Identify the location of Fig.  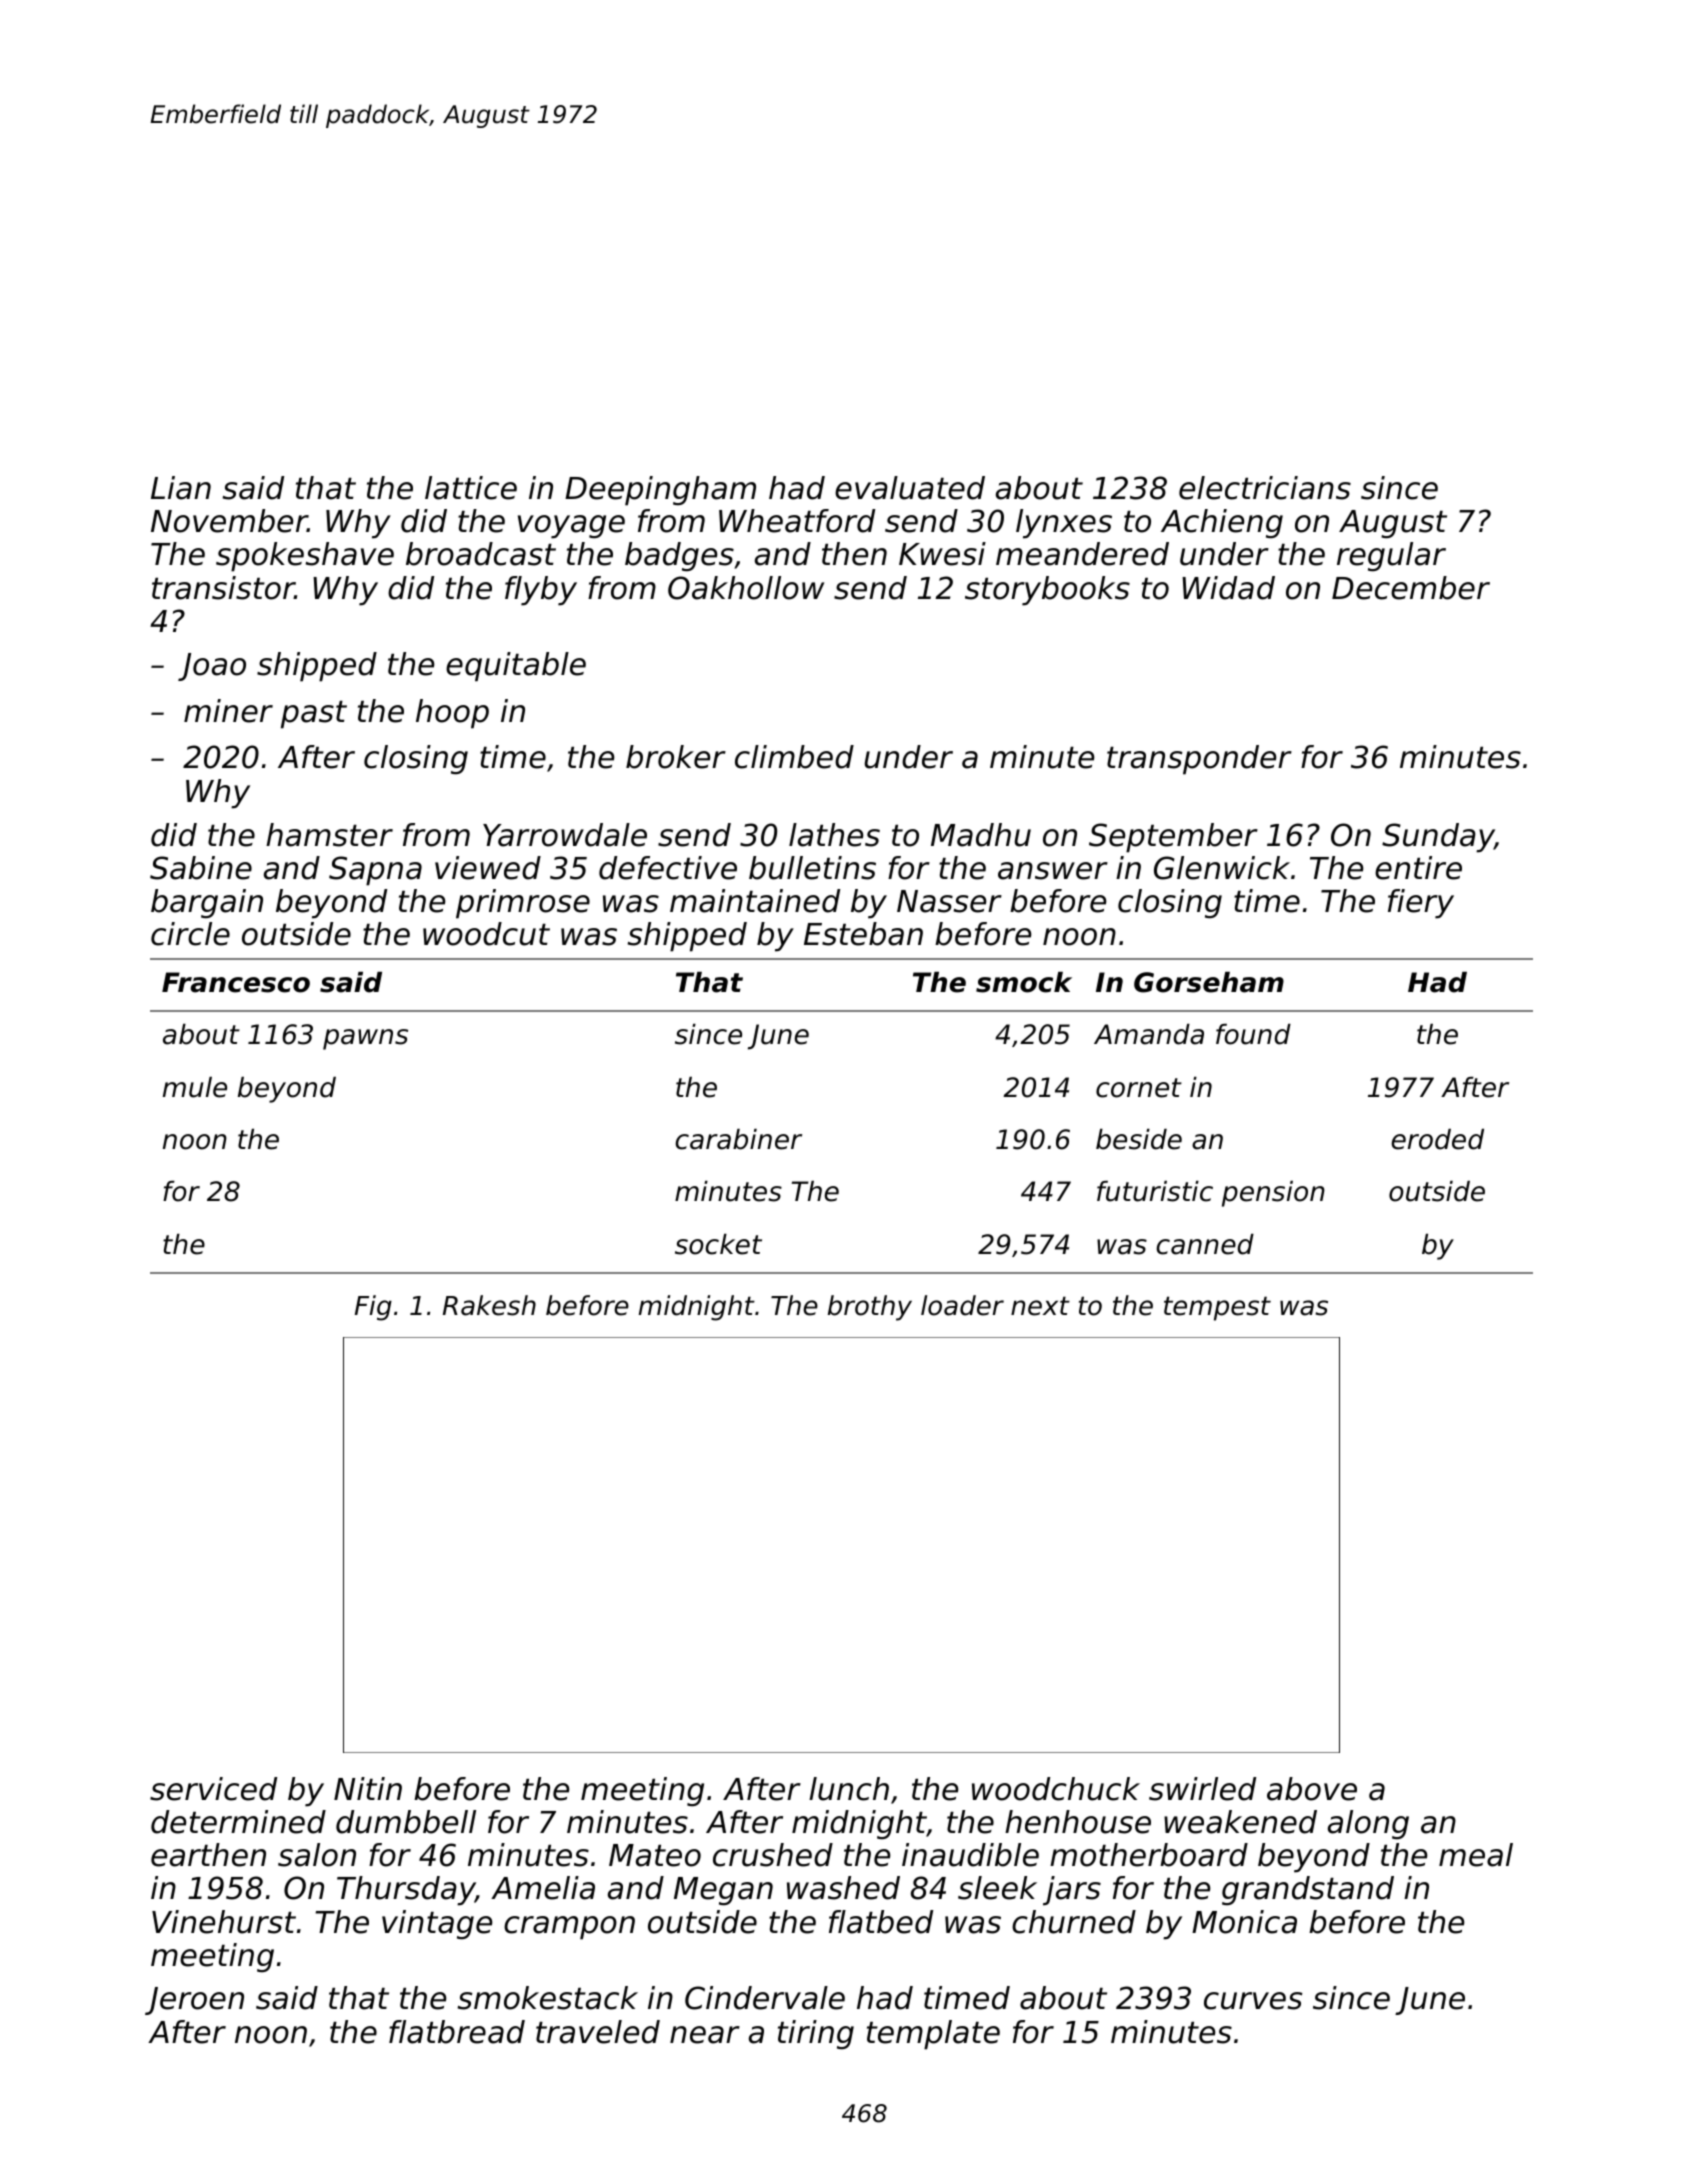
(373, 1308).
